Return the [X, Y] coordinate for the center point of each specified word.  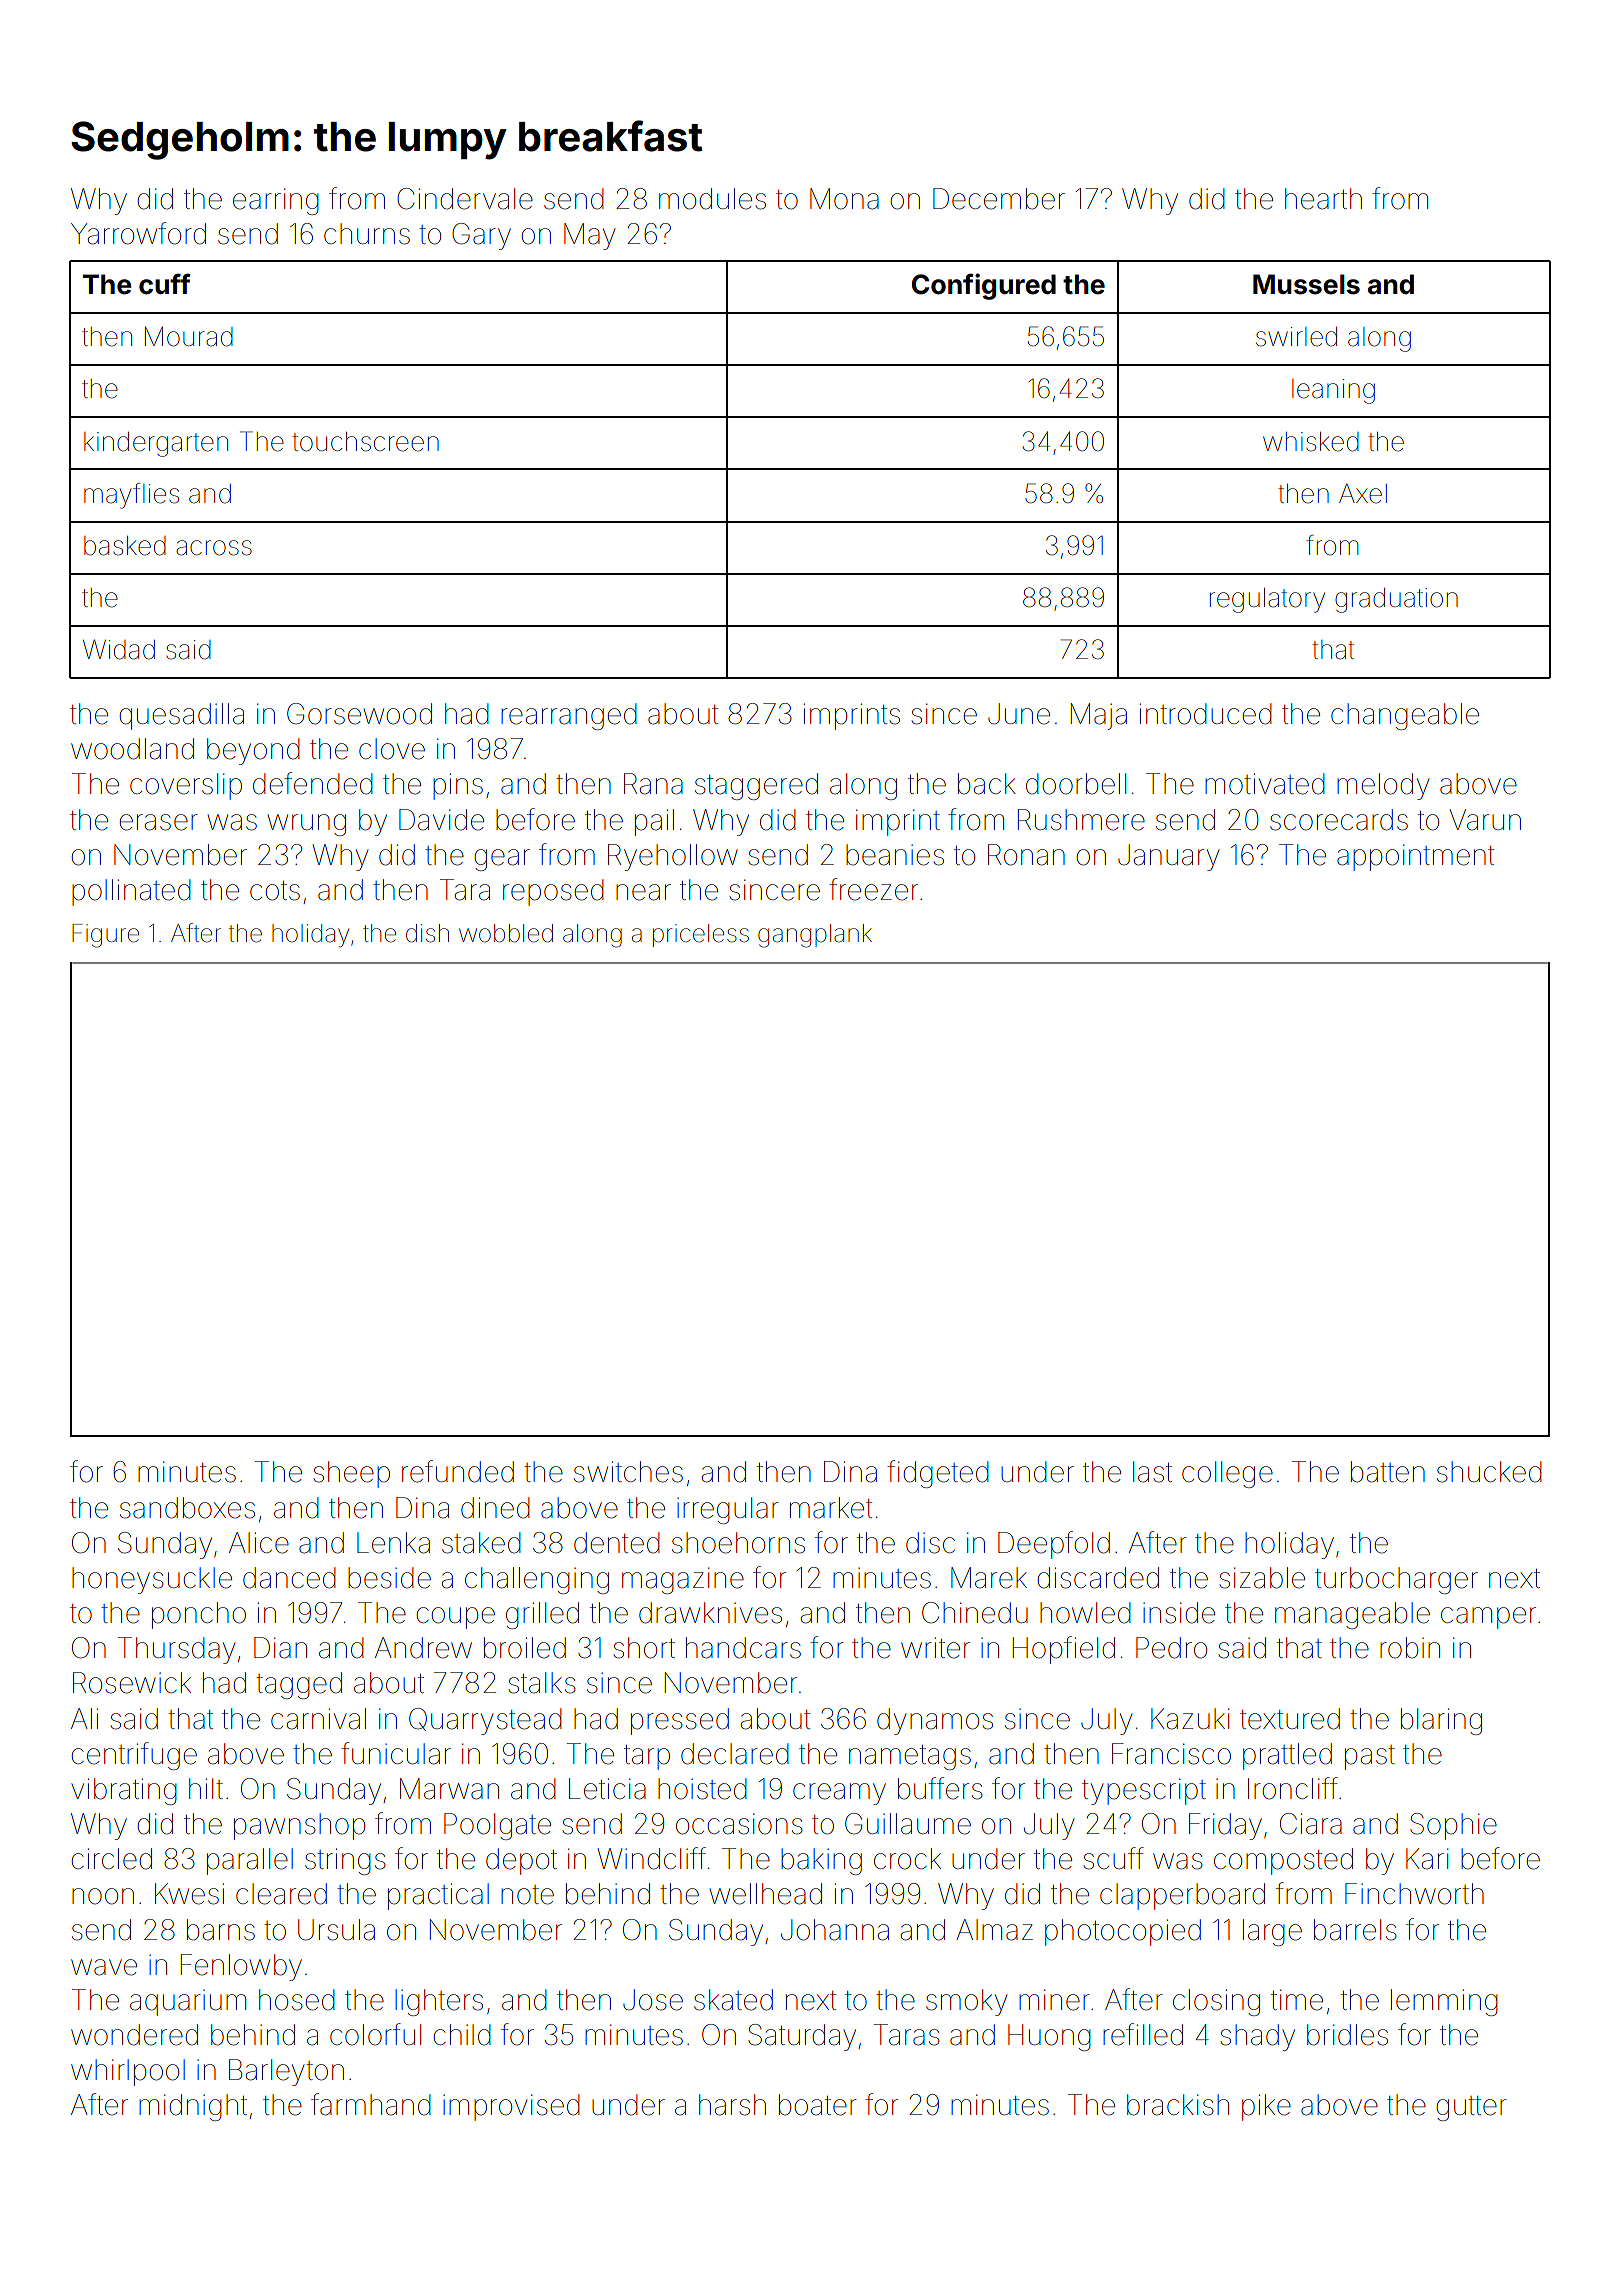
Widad [119, 649]
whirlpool [128, 2072]
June [1019, 714]
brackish [1178, 2105]
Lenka [393, 1543]
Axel [1363, 493]
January [1168, 857]
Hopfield [1064, 1650]
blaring [1441, 1721]
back [987, 784]
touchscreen [365, 442]
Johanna [835, 1930]
